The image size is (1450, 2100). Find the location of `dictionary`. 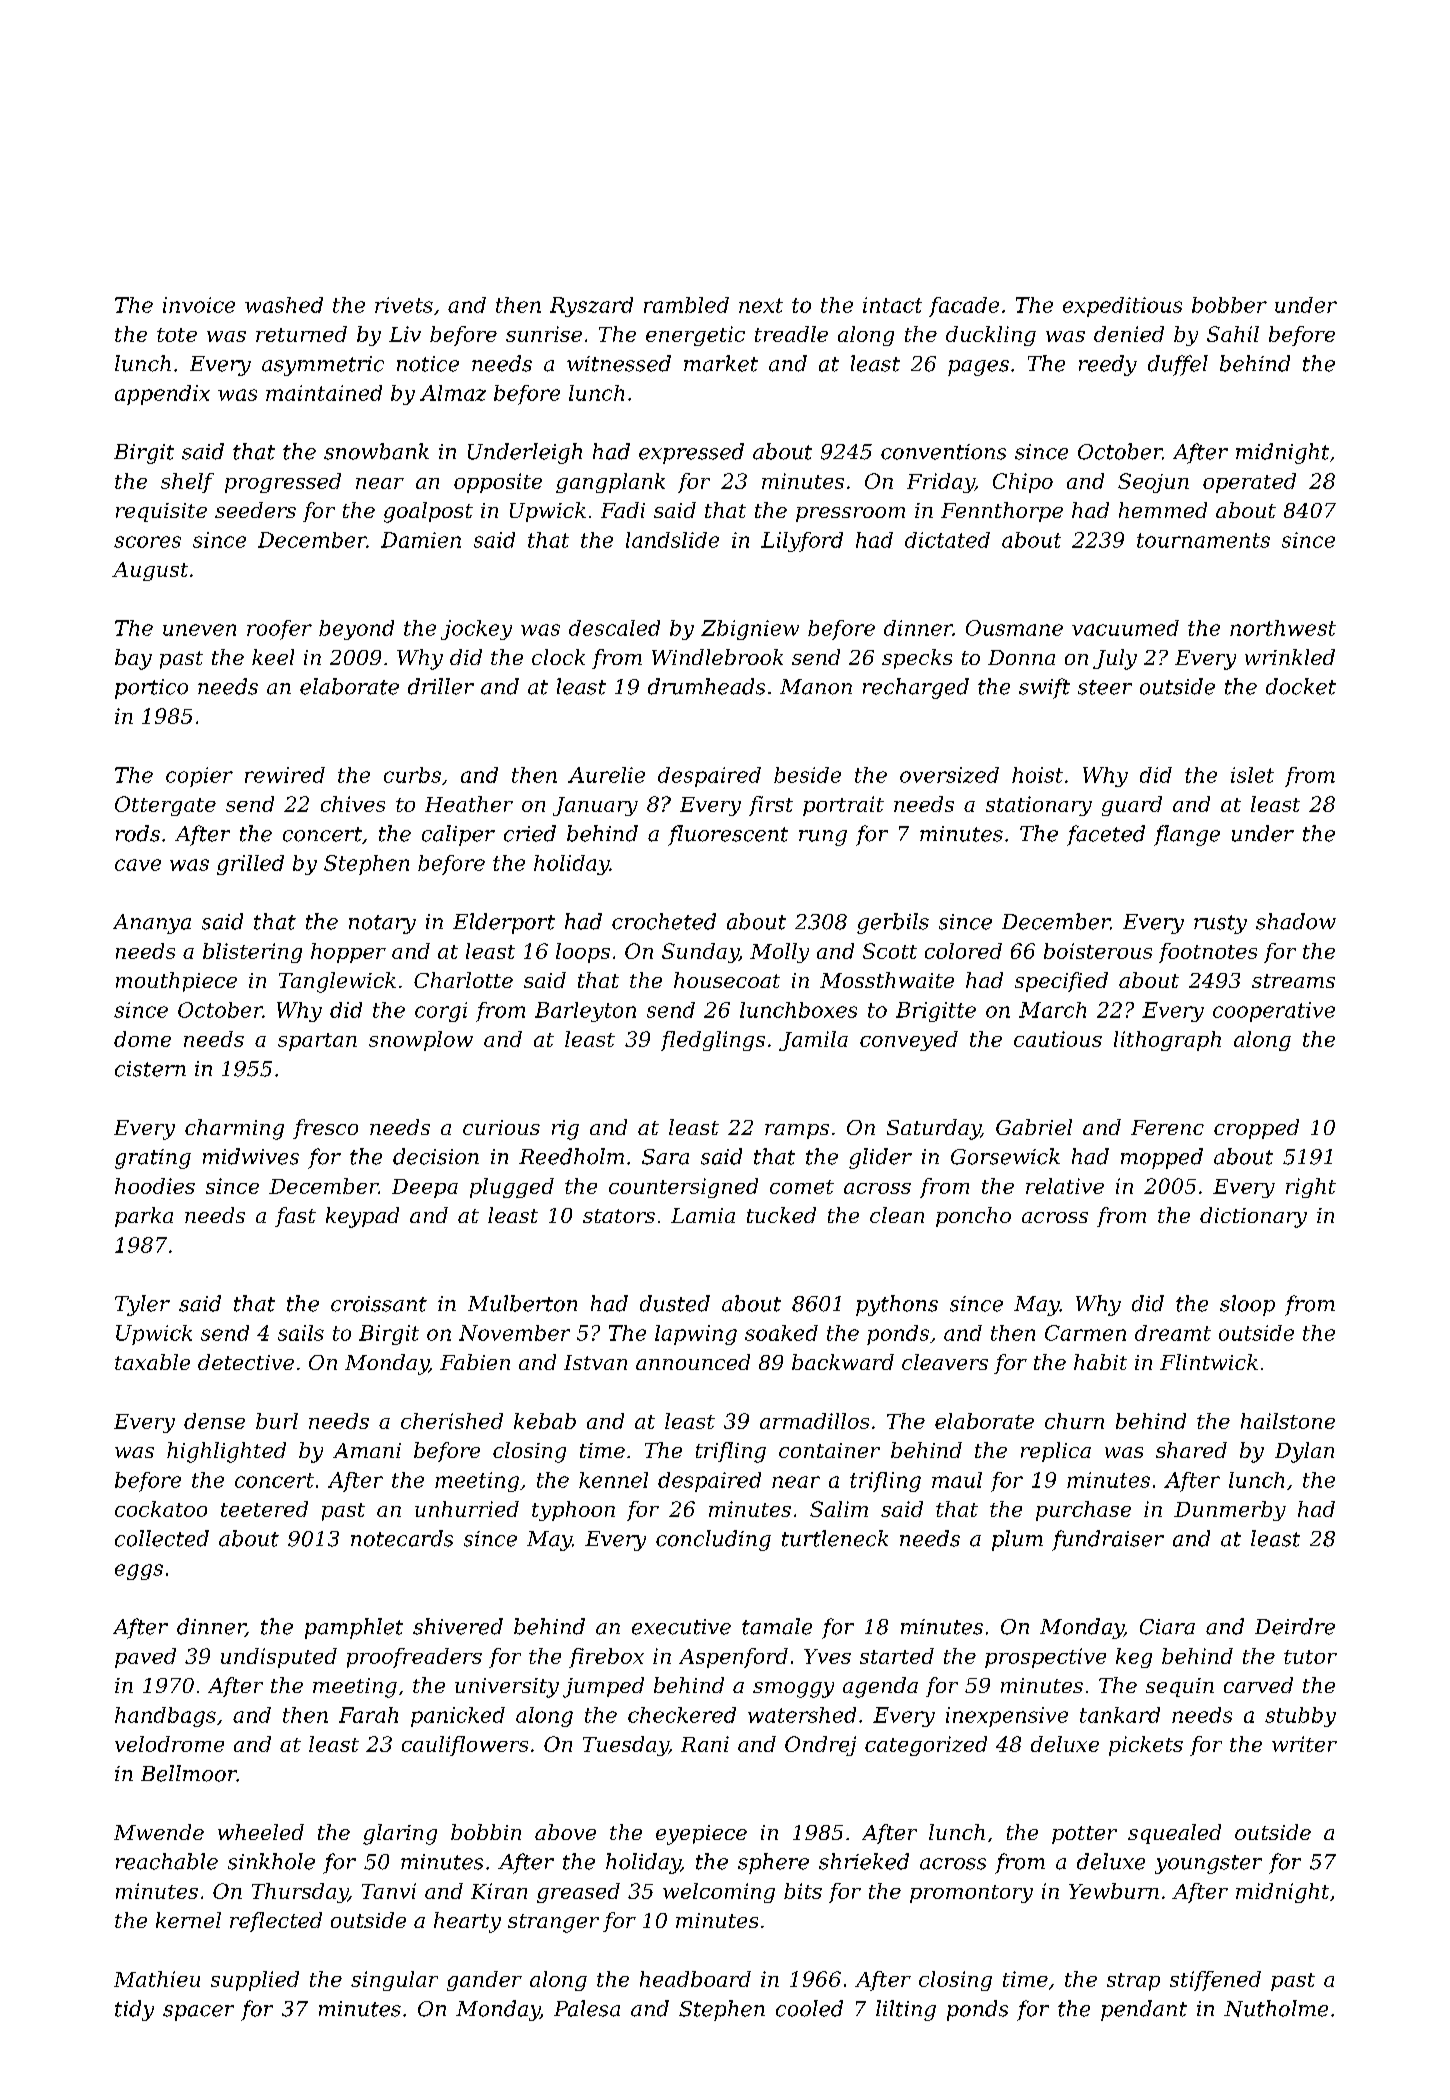

dictionary is located at coordinates (1253, 1217).
